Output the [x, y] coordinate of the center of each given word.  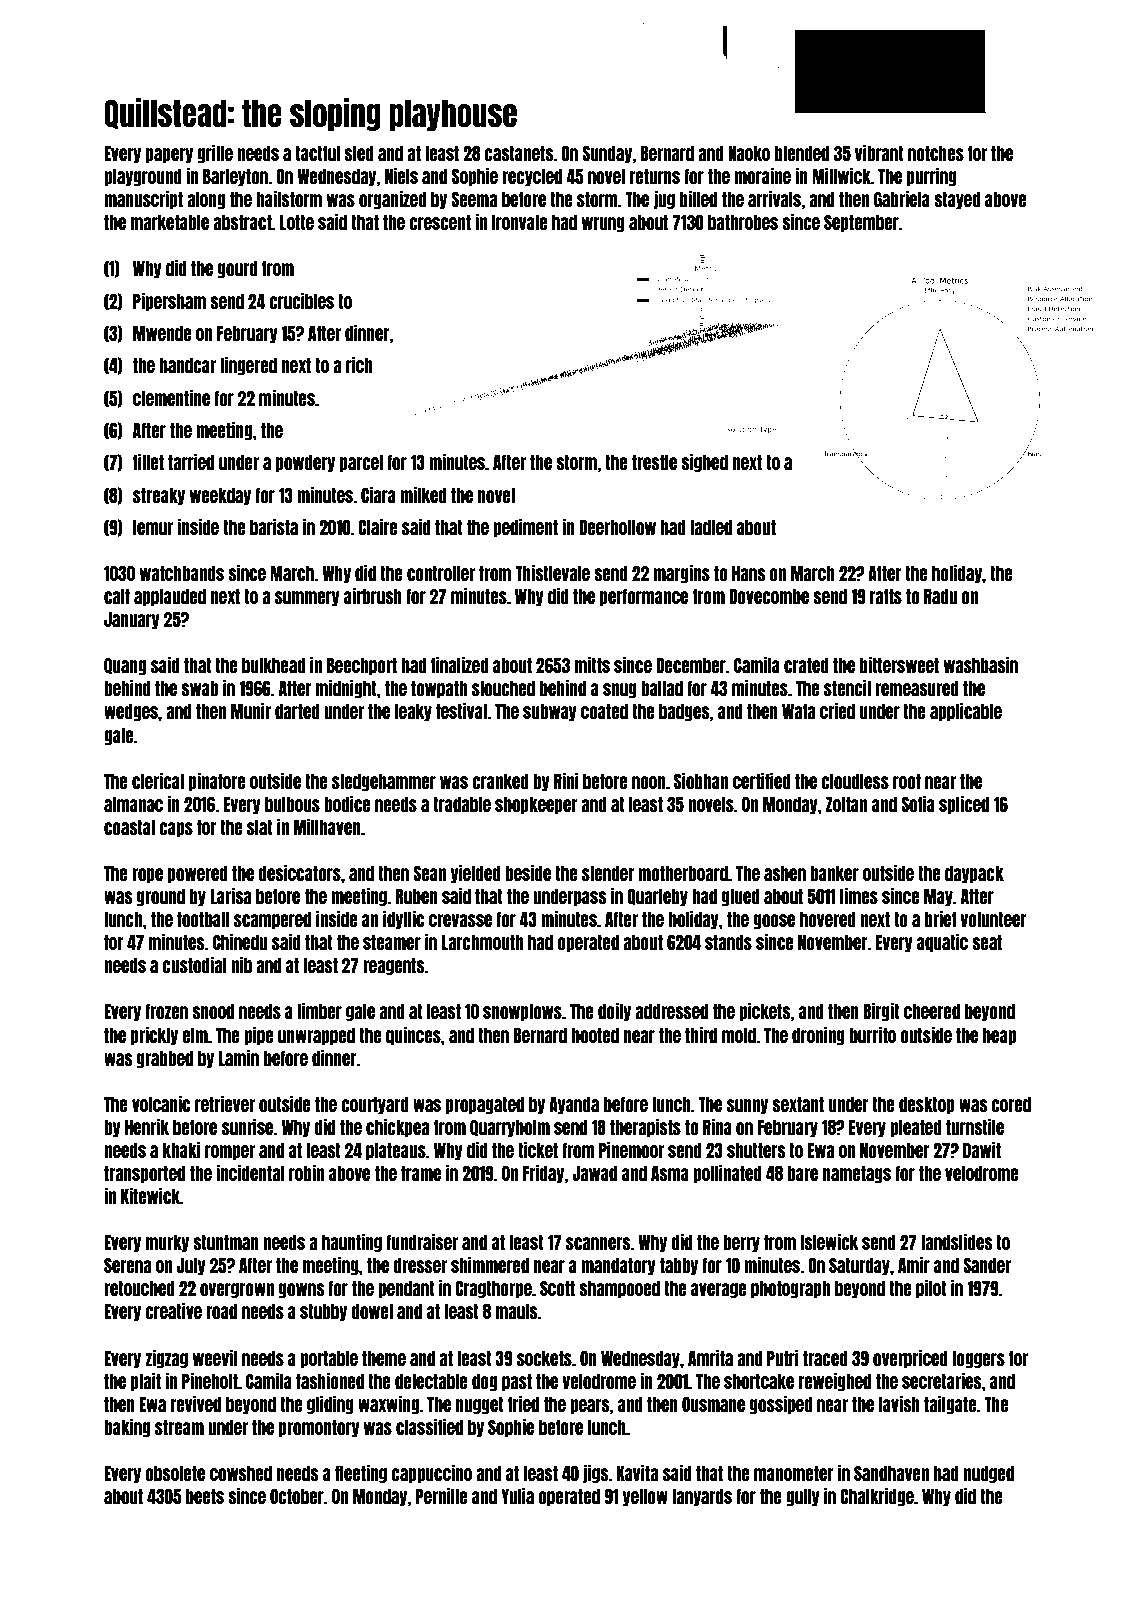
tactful [317, 153]
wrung [603, 224]
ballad [662, 688]
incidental [250, 1173]
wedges [131, 712]
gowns [302, 1290]
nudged [988, 1474]
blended [802, 153]
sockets [544, 1358]
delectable [431, 1381]
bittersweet [899, 665]
